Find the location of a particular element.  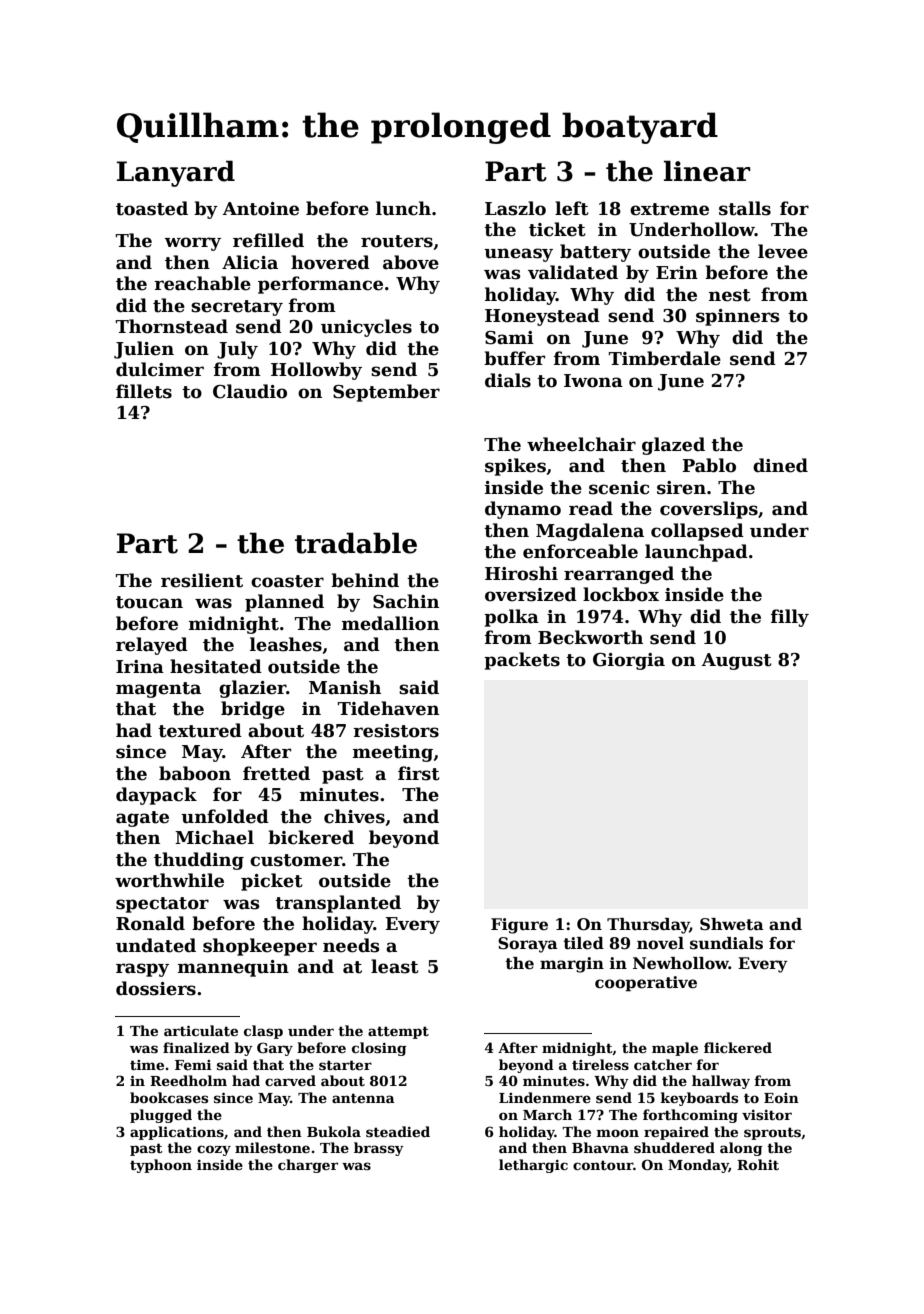

above is located at coordinates (411, 262).
